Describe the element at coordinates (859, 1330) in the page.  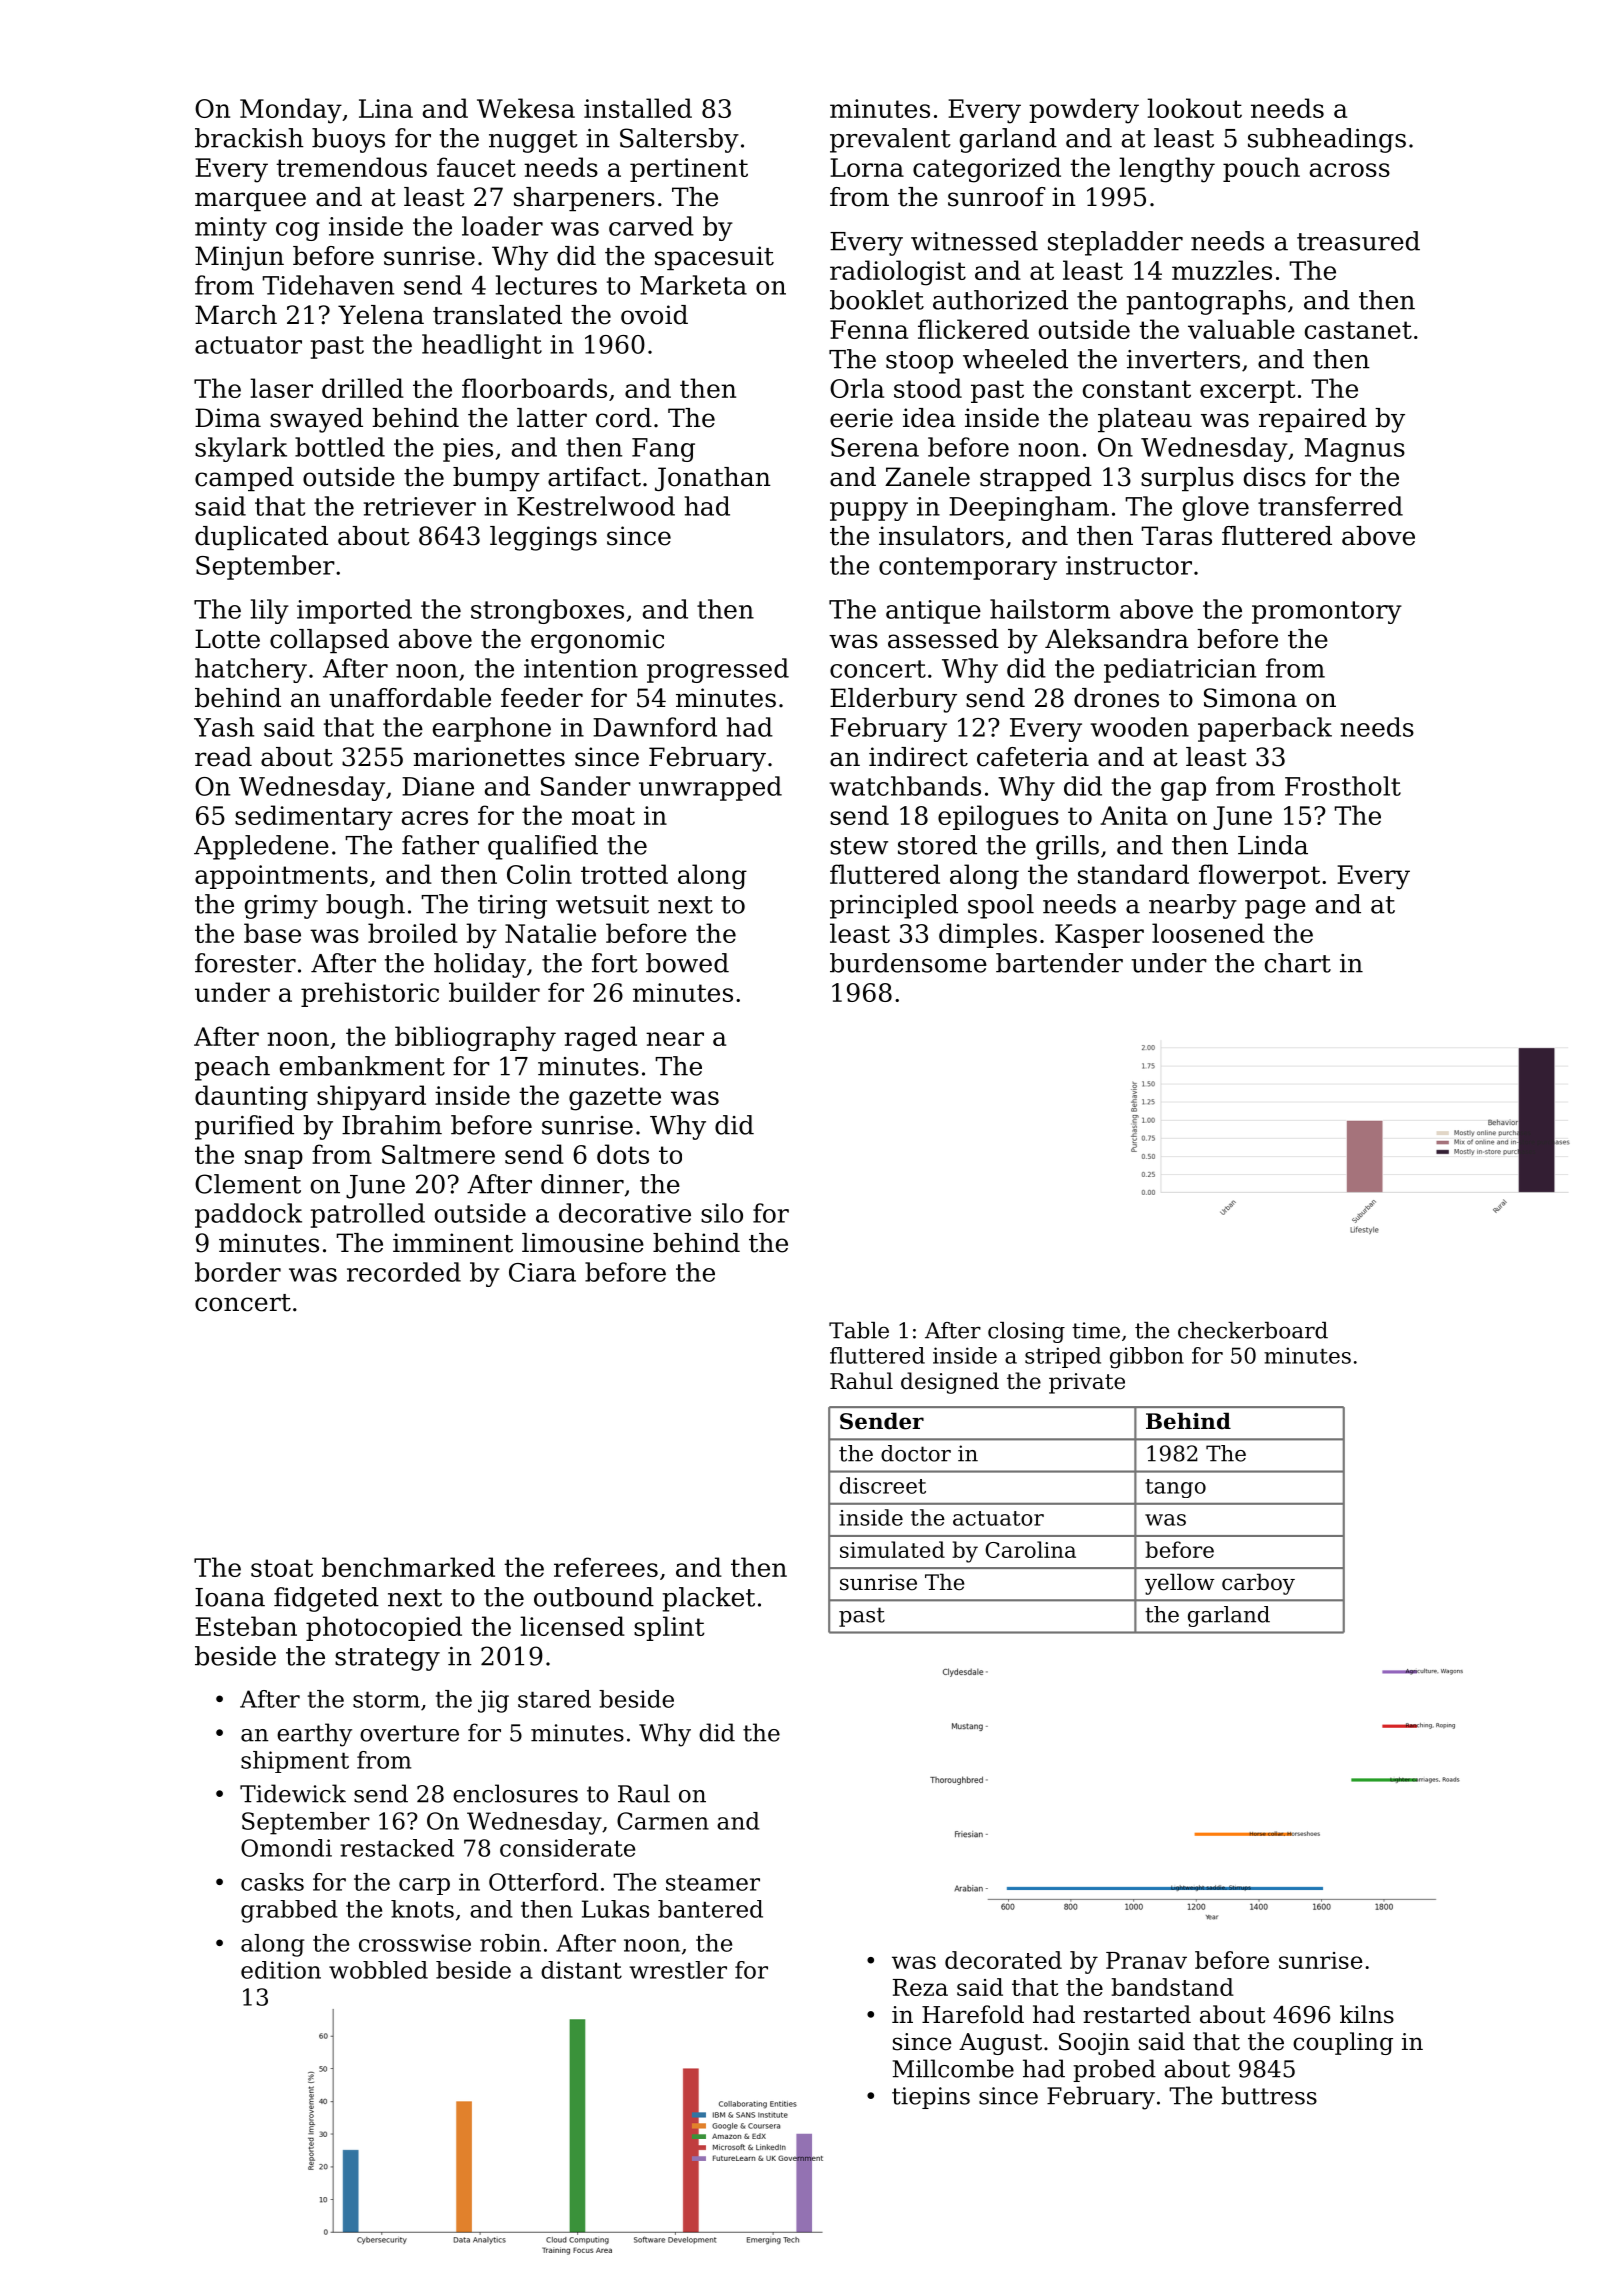
I see `Table` at that location.
